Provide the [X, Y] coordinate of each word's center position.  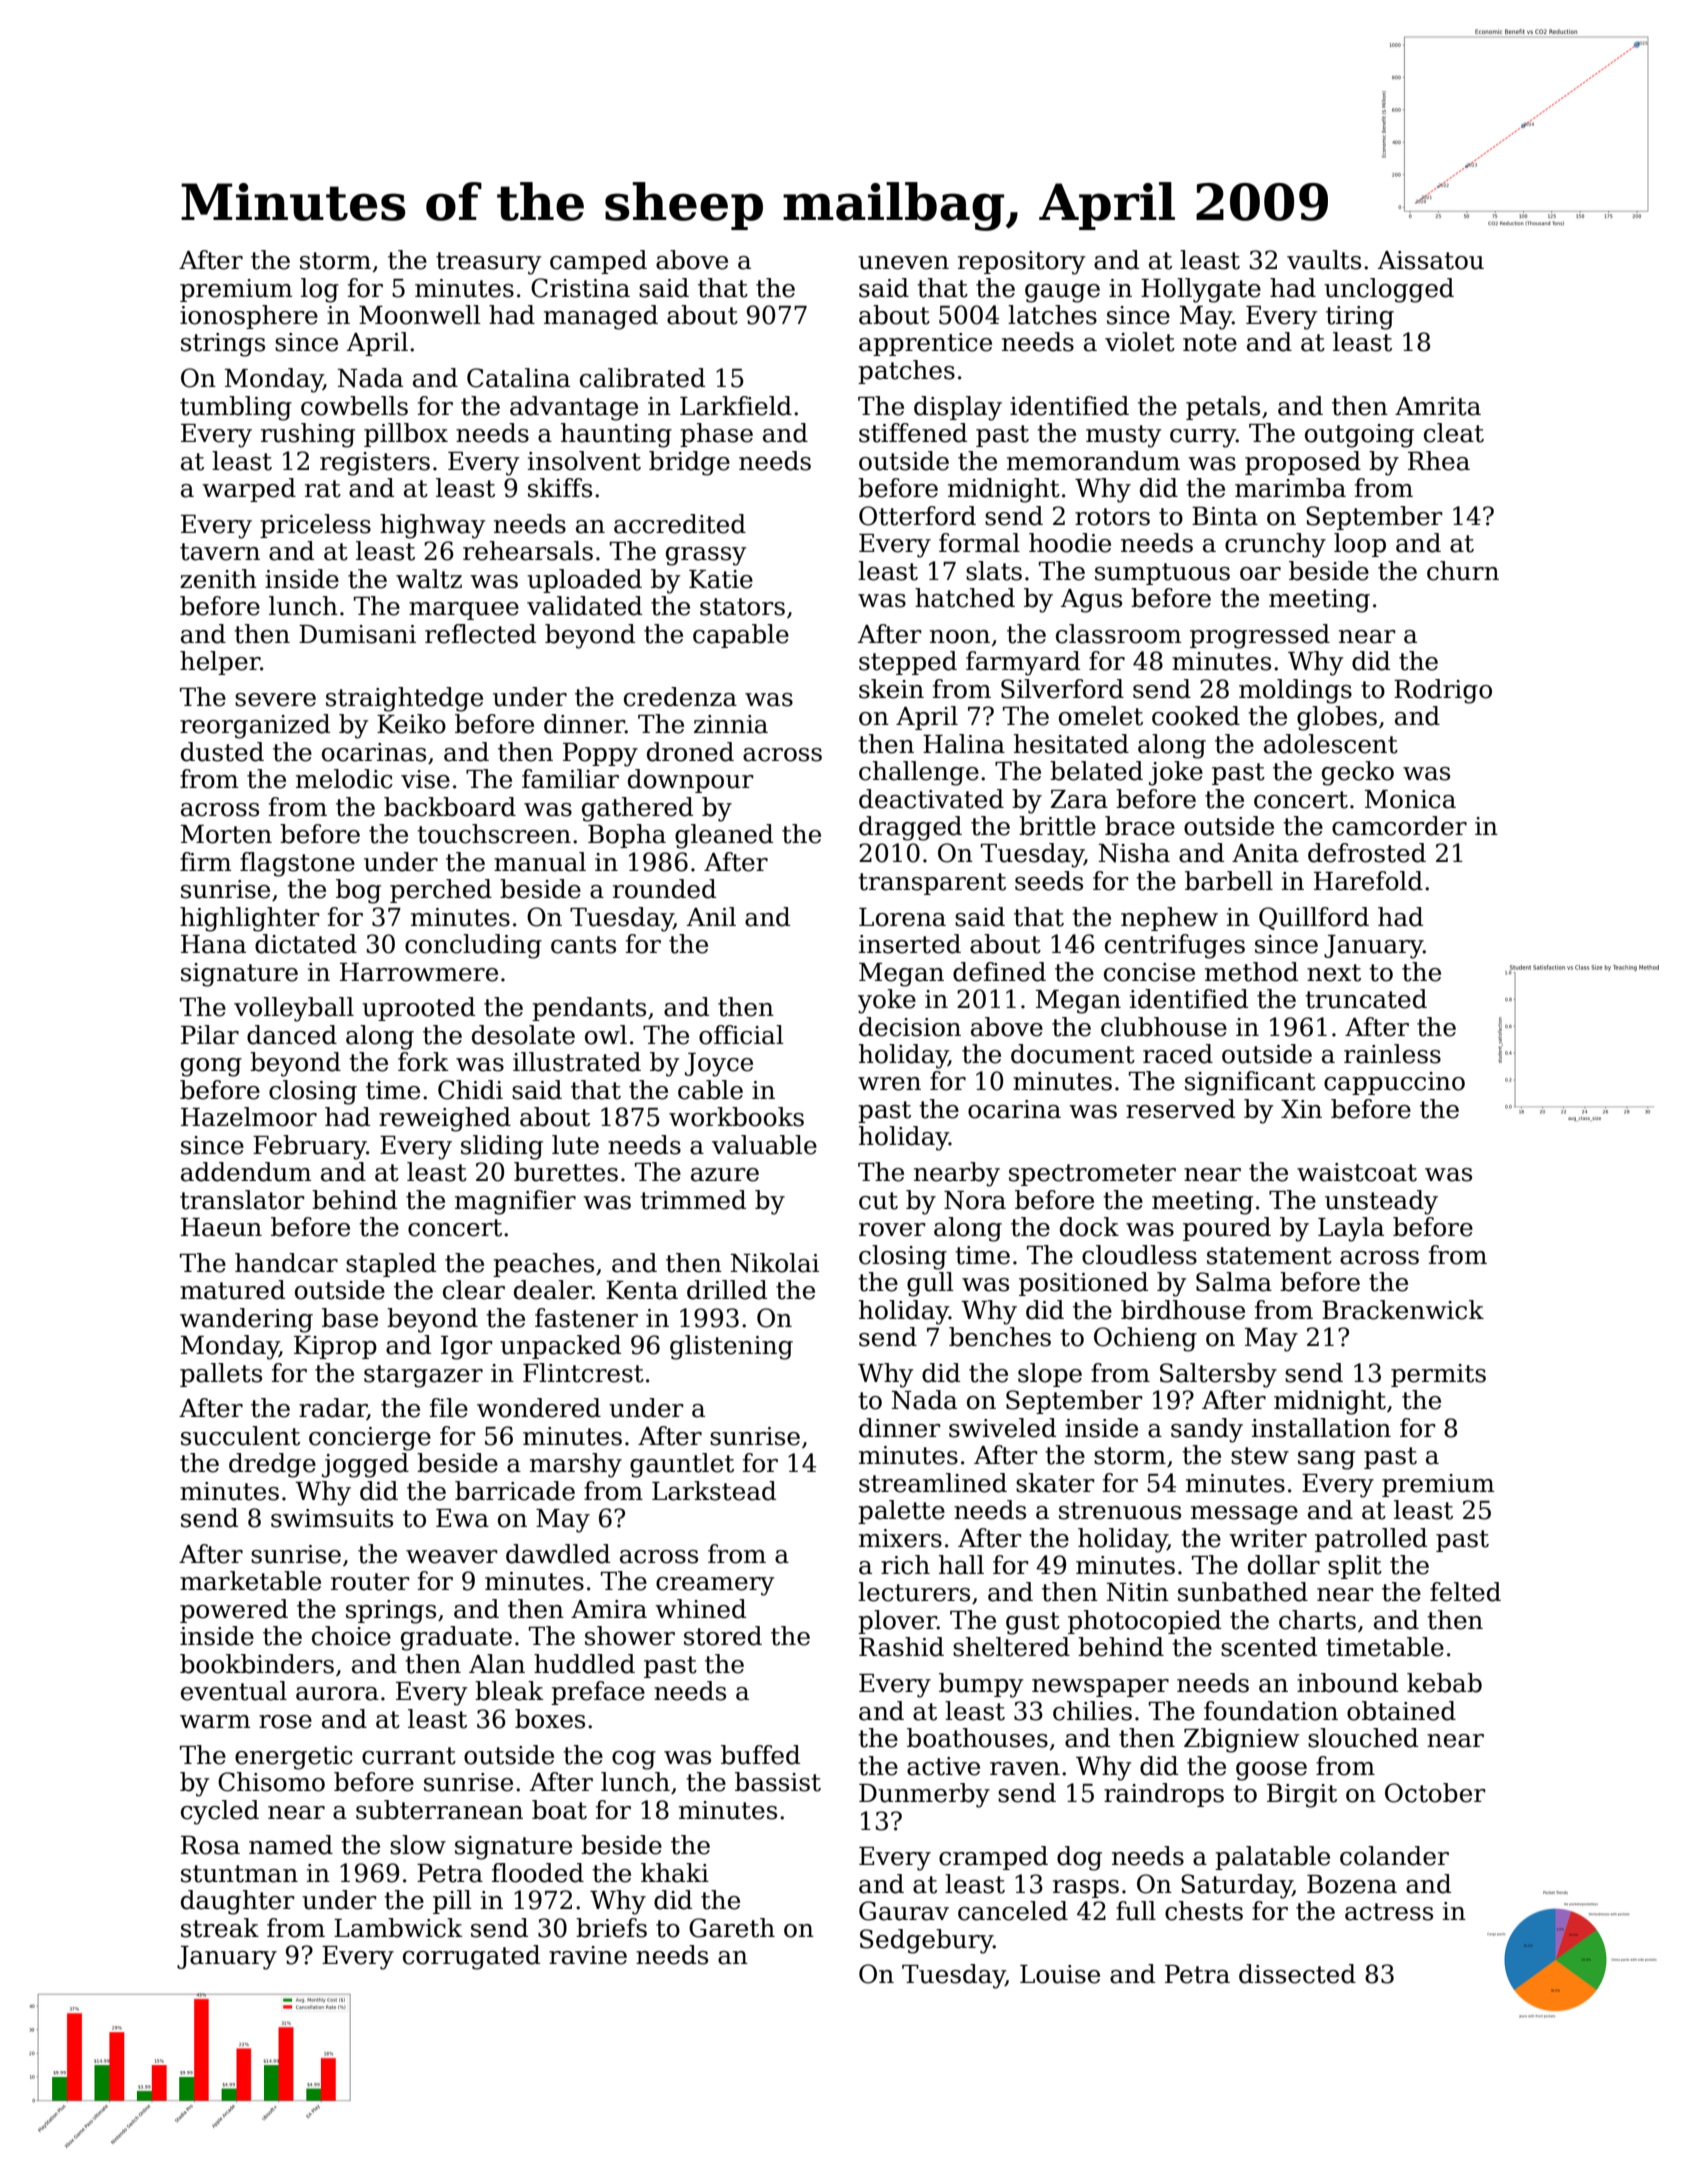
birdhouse [1183, 1310]
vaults [1324, 260]
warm [215, 1722]
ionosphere [249, 317]
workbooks [736, 1117]
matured [232, 1290]
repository [1021, 263]
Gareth [732, 1928]
